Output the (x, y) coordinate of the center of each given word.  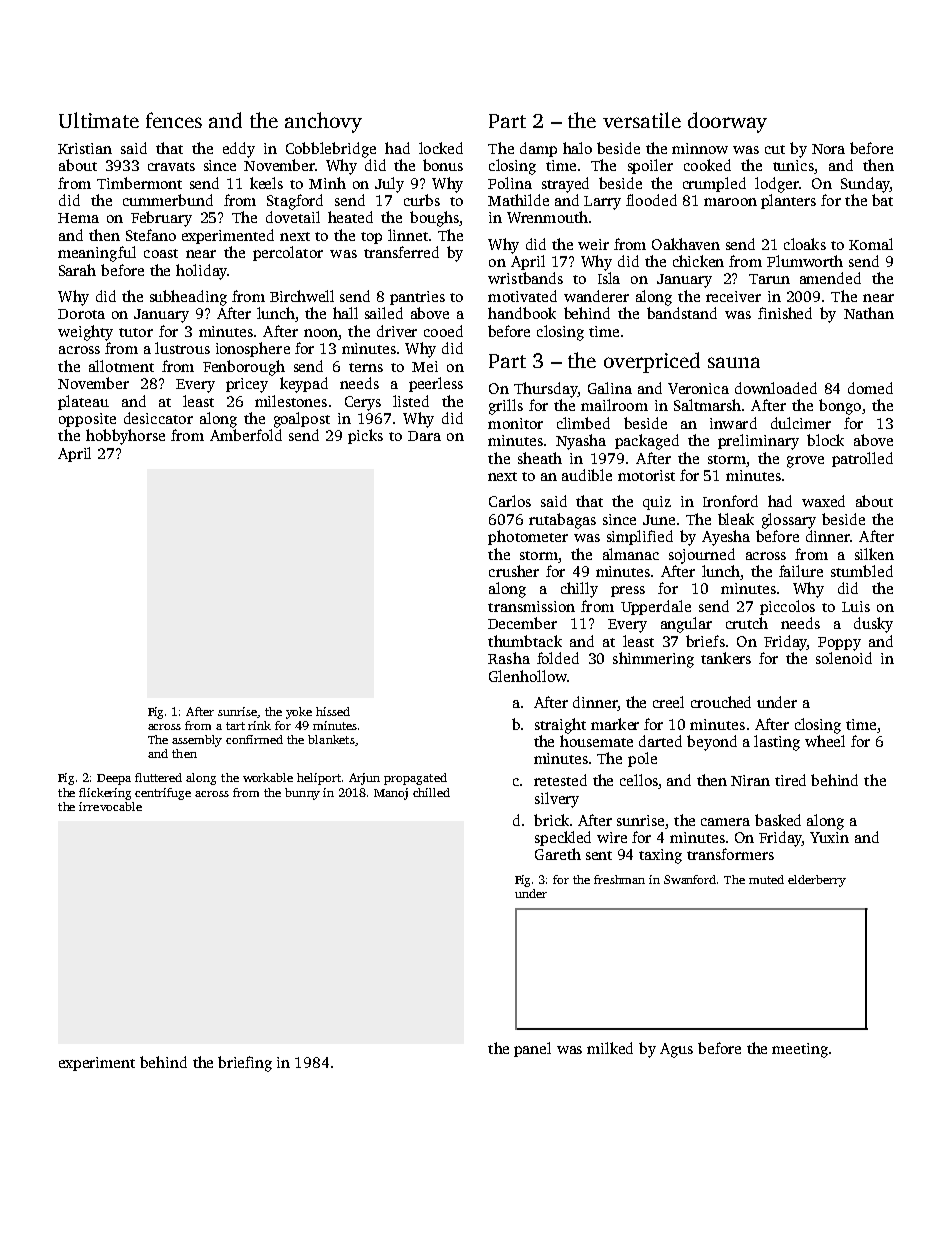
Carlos (510, 501)
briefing (245, 1064)
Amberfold (246, 435)
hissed (333, 711)
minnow (700, 148)
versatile (642, 120)
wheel (825, 741)
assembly (197, 741)
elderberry (817, 881)
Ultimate (99, 120)
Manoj (391, 794)
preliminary (758, 442)
